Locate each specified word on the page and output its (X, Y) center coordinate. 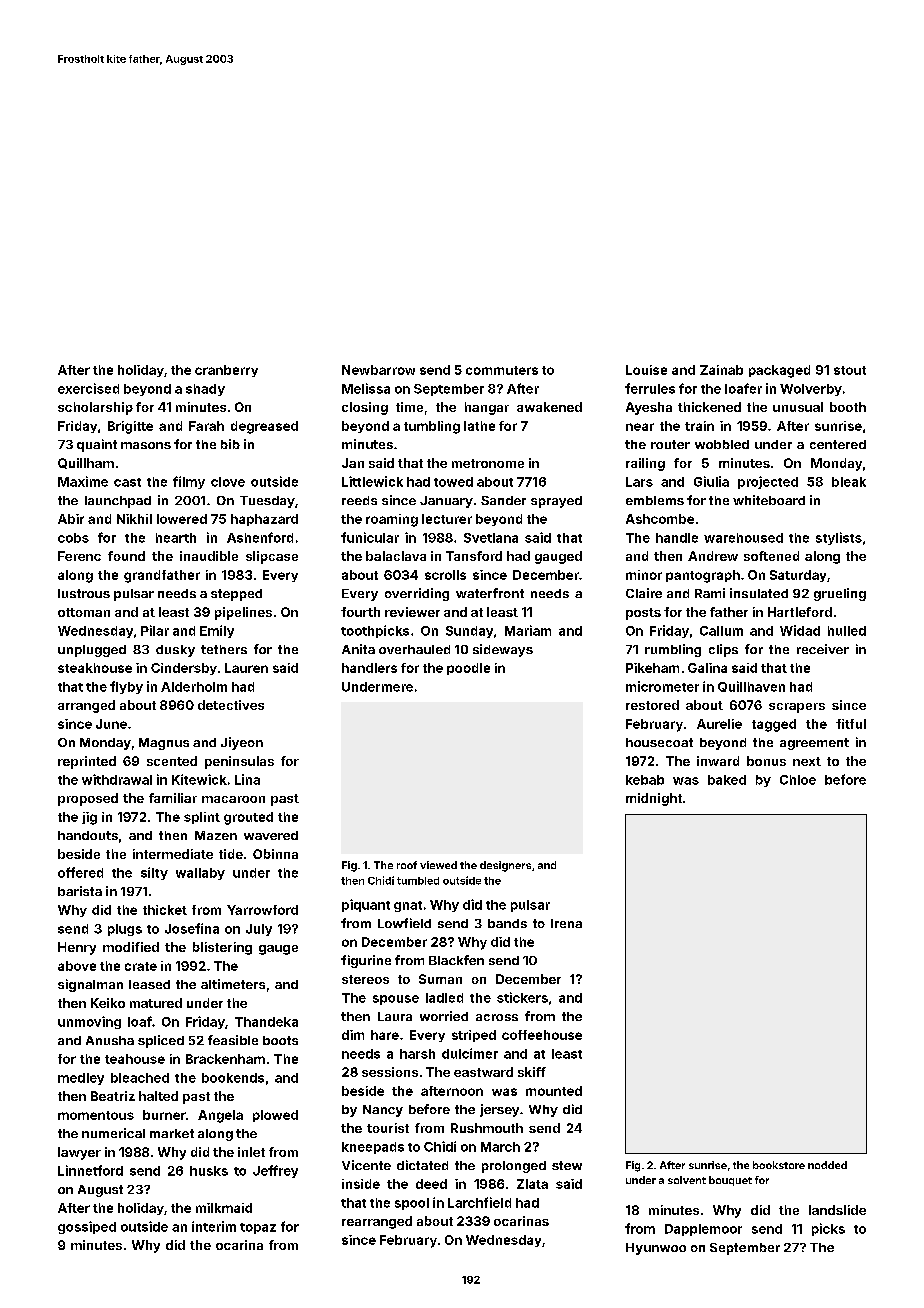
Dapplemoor (703, 1230)
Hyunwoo (656, 1249)
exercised (88, 388)
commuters (502, 370)
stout (850, 370)
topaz (258, 1228)
